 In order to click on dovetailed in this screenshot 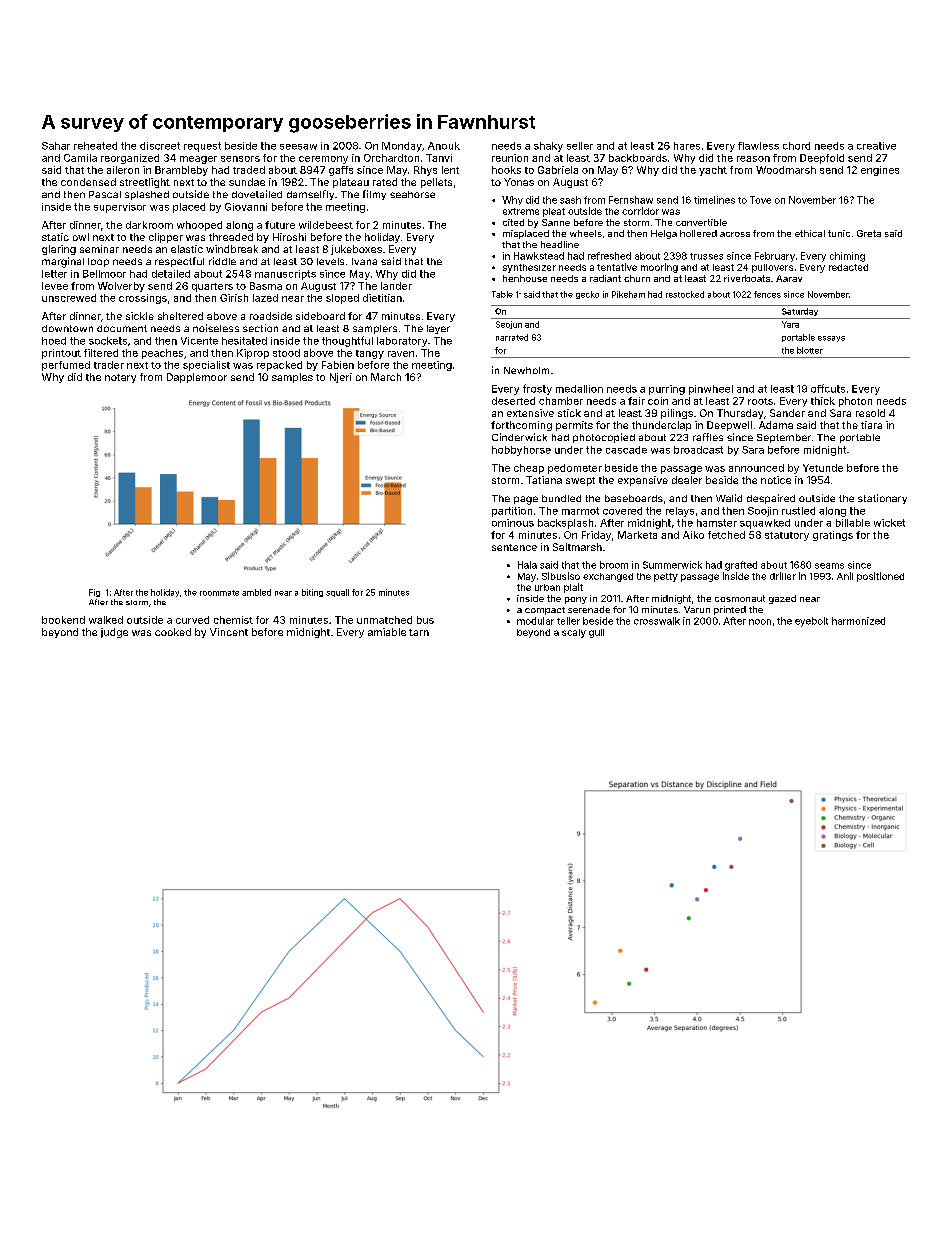, I will do `click(257, 194)`.
